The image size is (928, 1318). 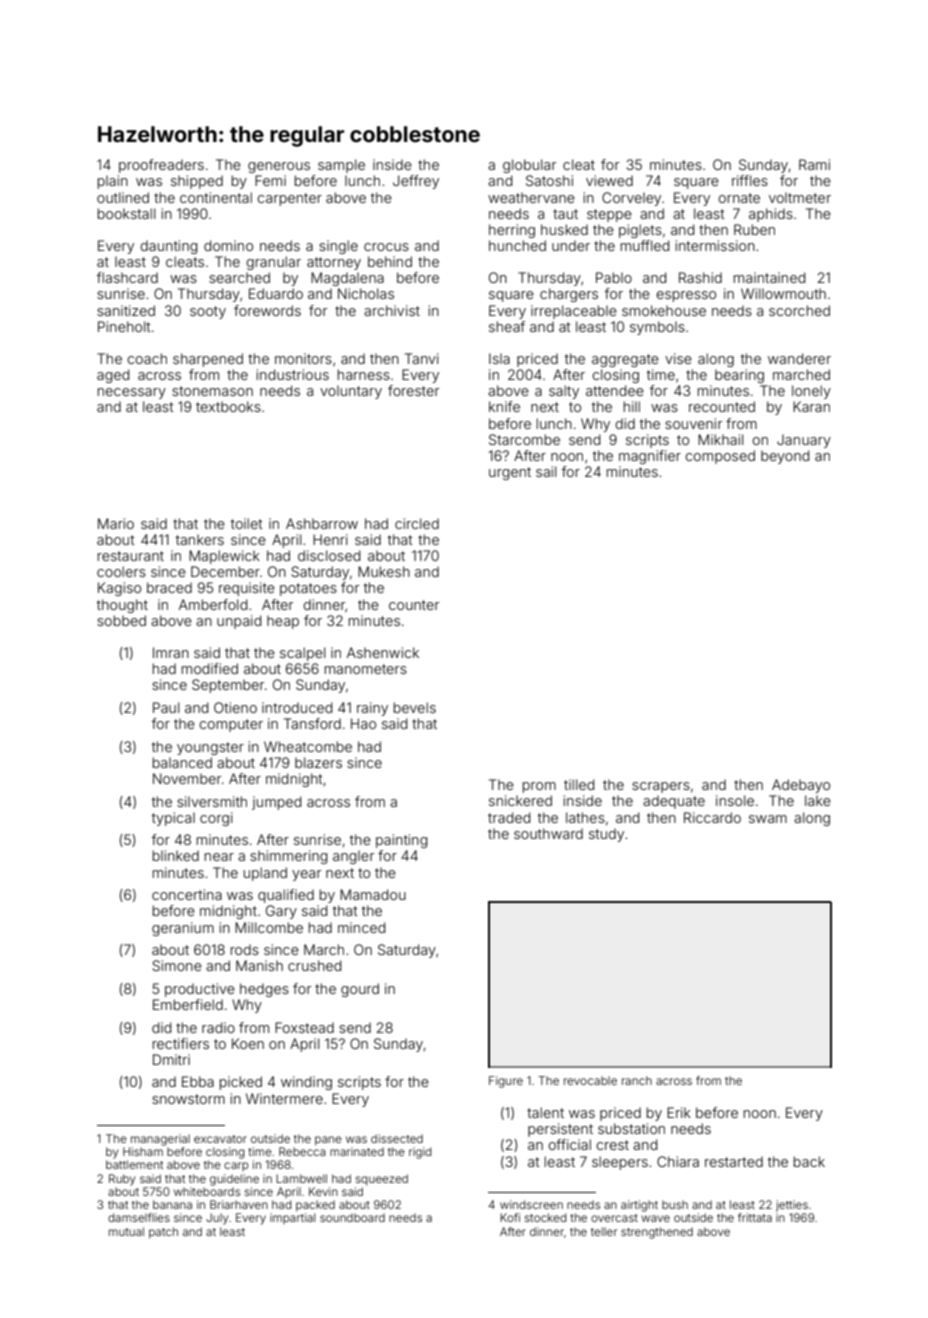 I want to click on blazers, so click(x=318, y=762).
